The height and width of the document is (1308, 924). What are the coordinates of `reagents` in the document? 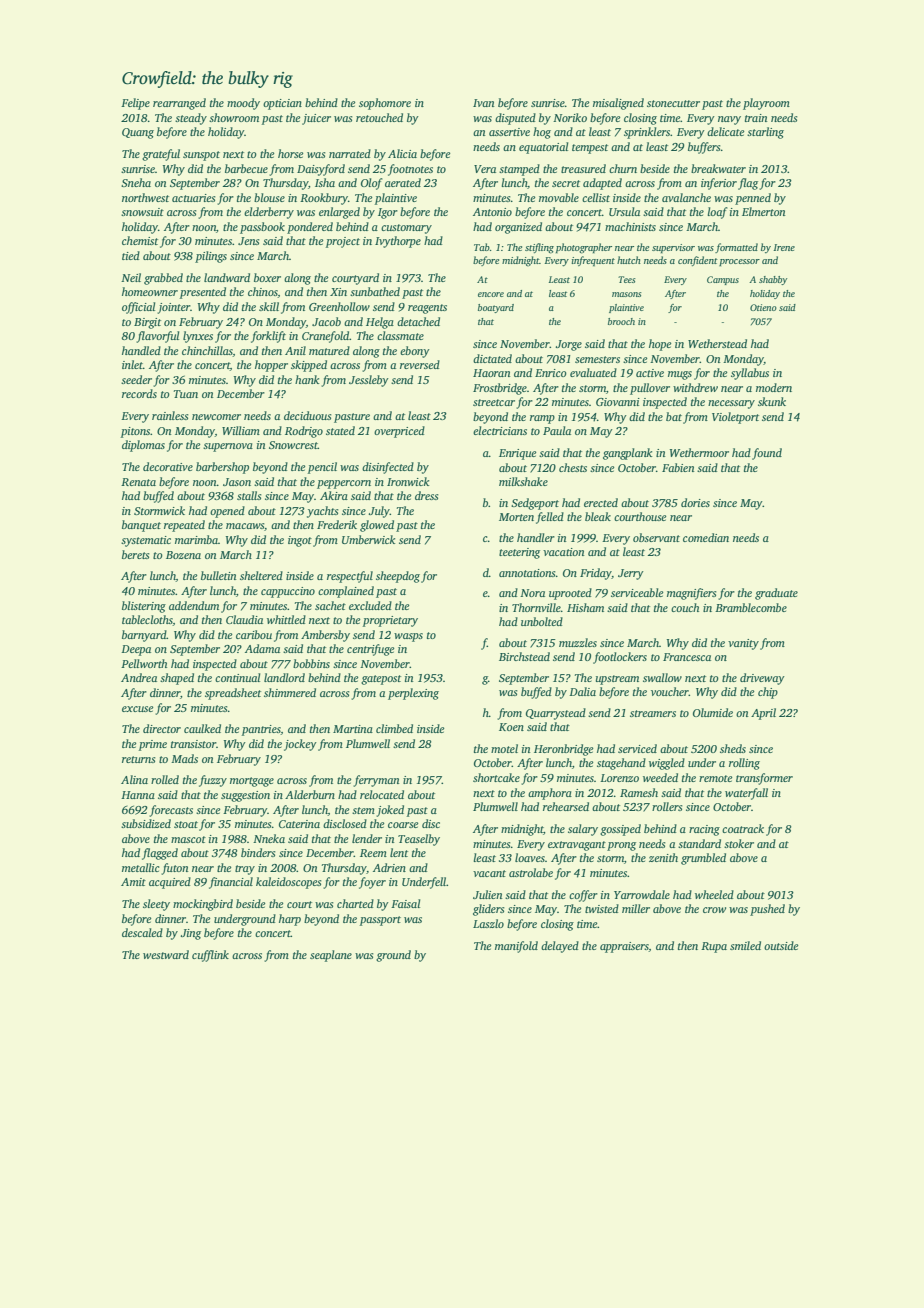 It's located at (427, 309).
